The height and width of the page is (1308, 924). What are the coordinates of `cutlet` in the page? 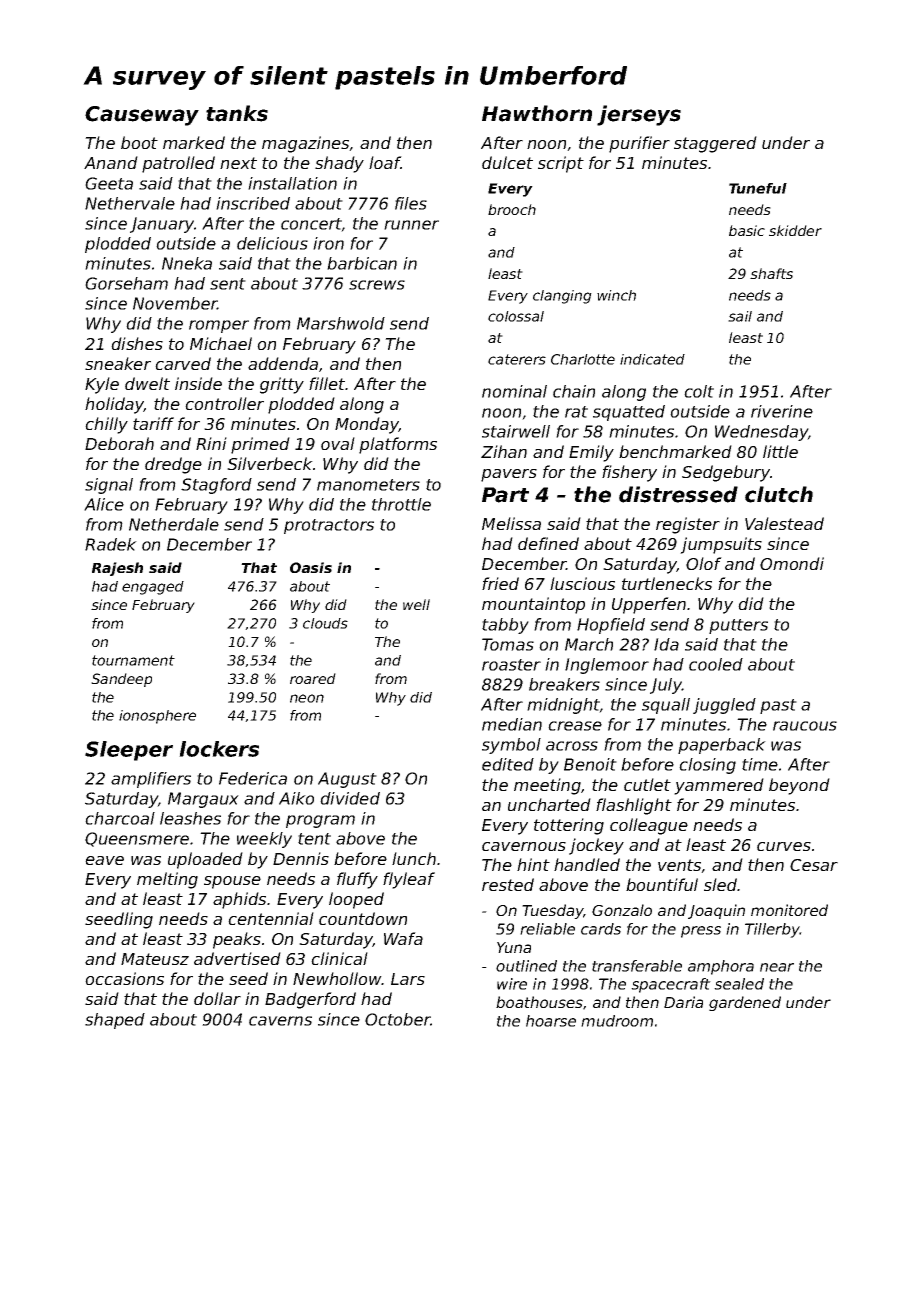 It's located at (647, 784).
